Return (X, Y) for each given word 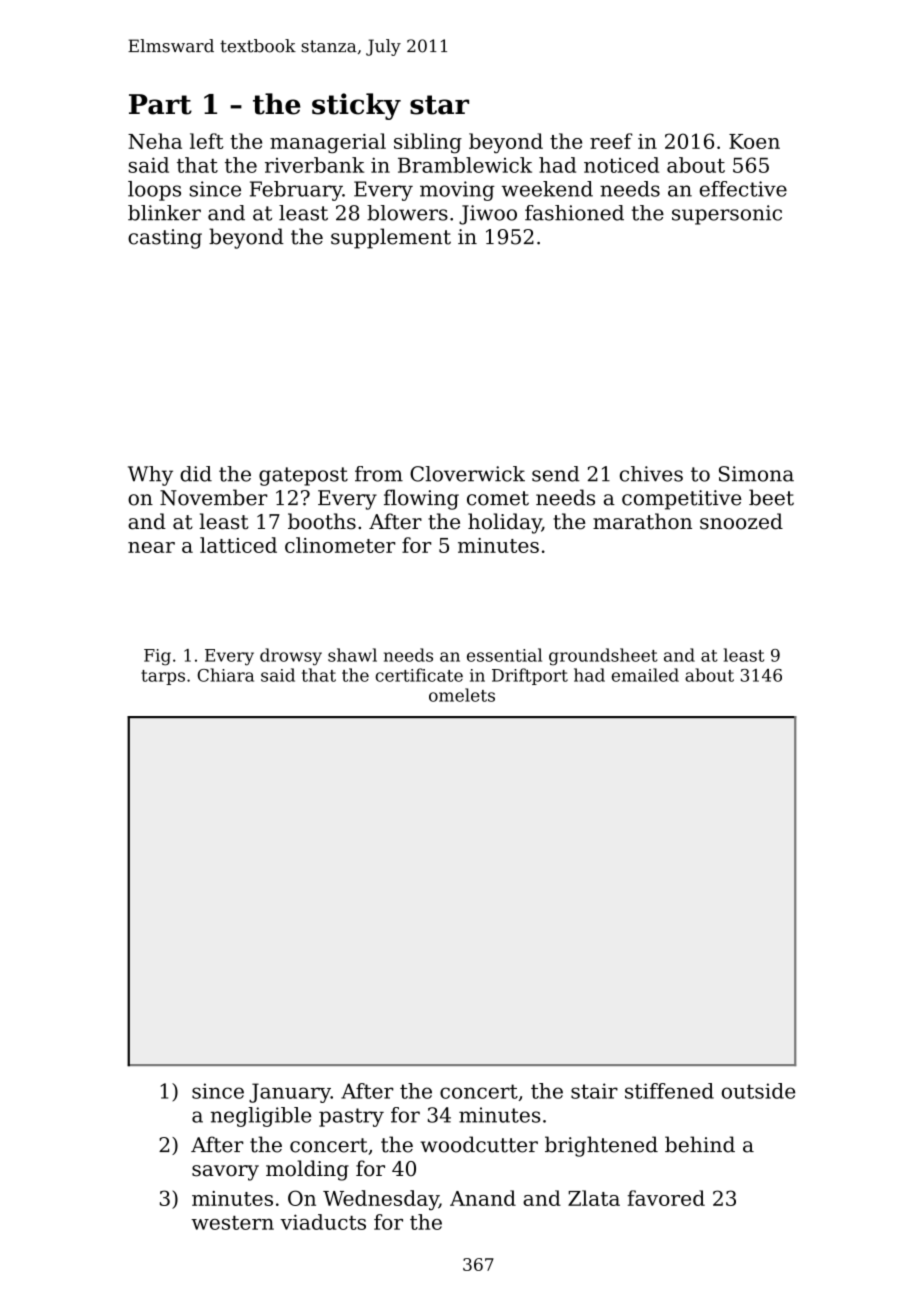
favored (666, 1198)
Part (160, 104)
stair (594, 1091)
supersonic (727, 215)
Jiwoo (488, 215)
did (196, 474)
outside (758, 1091)
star (439, 105)
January (290, 1093)
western (232, 1223)
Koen (754, 141)
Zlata (594, 1198)
